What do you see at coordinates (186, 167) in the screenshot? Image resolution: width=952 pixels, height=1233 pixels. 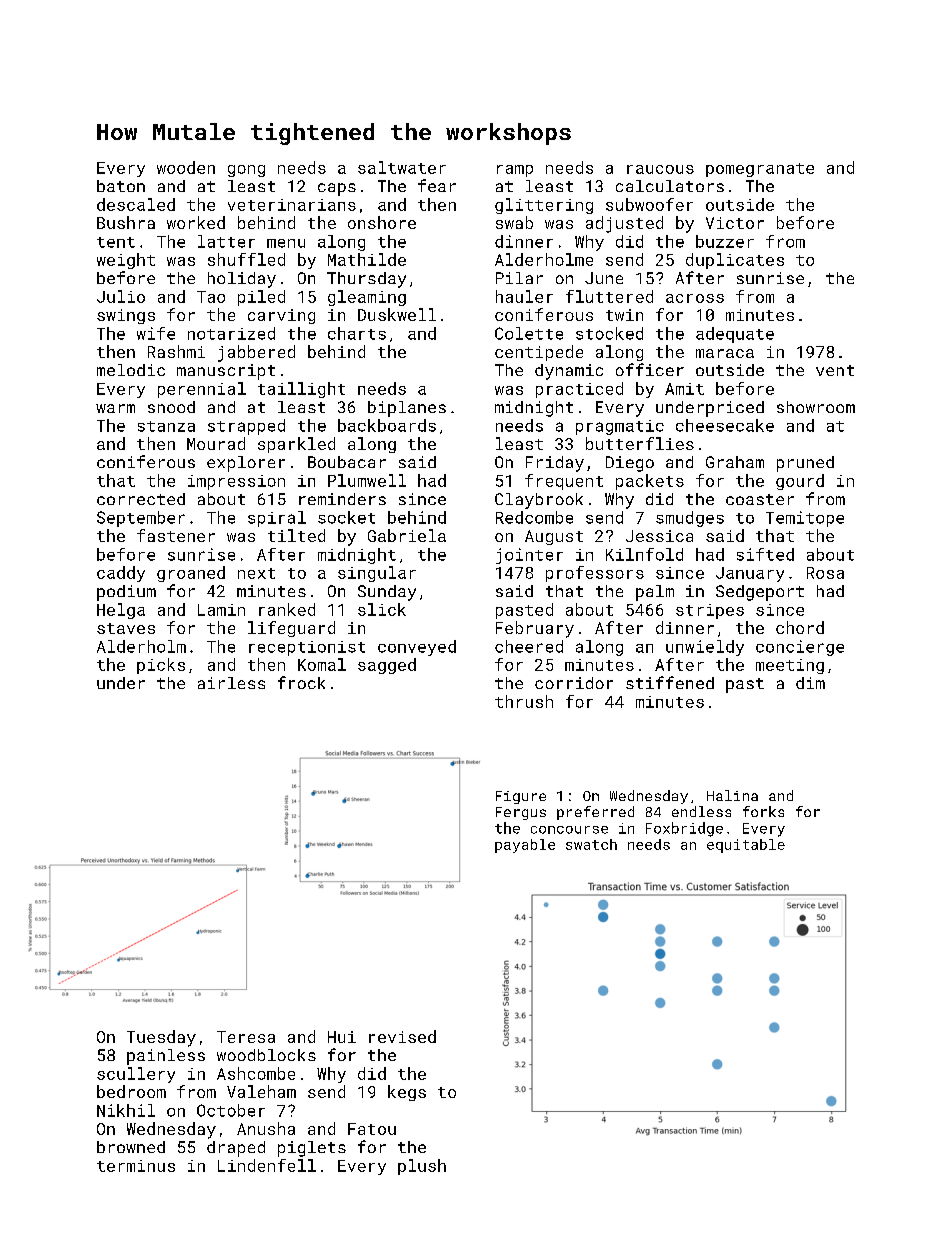 I see `wooden` at bounding box center [186, 167].
